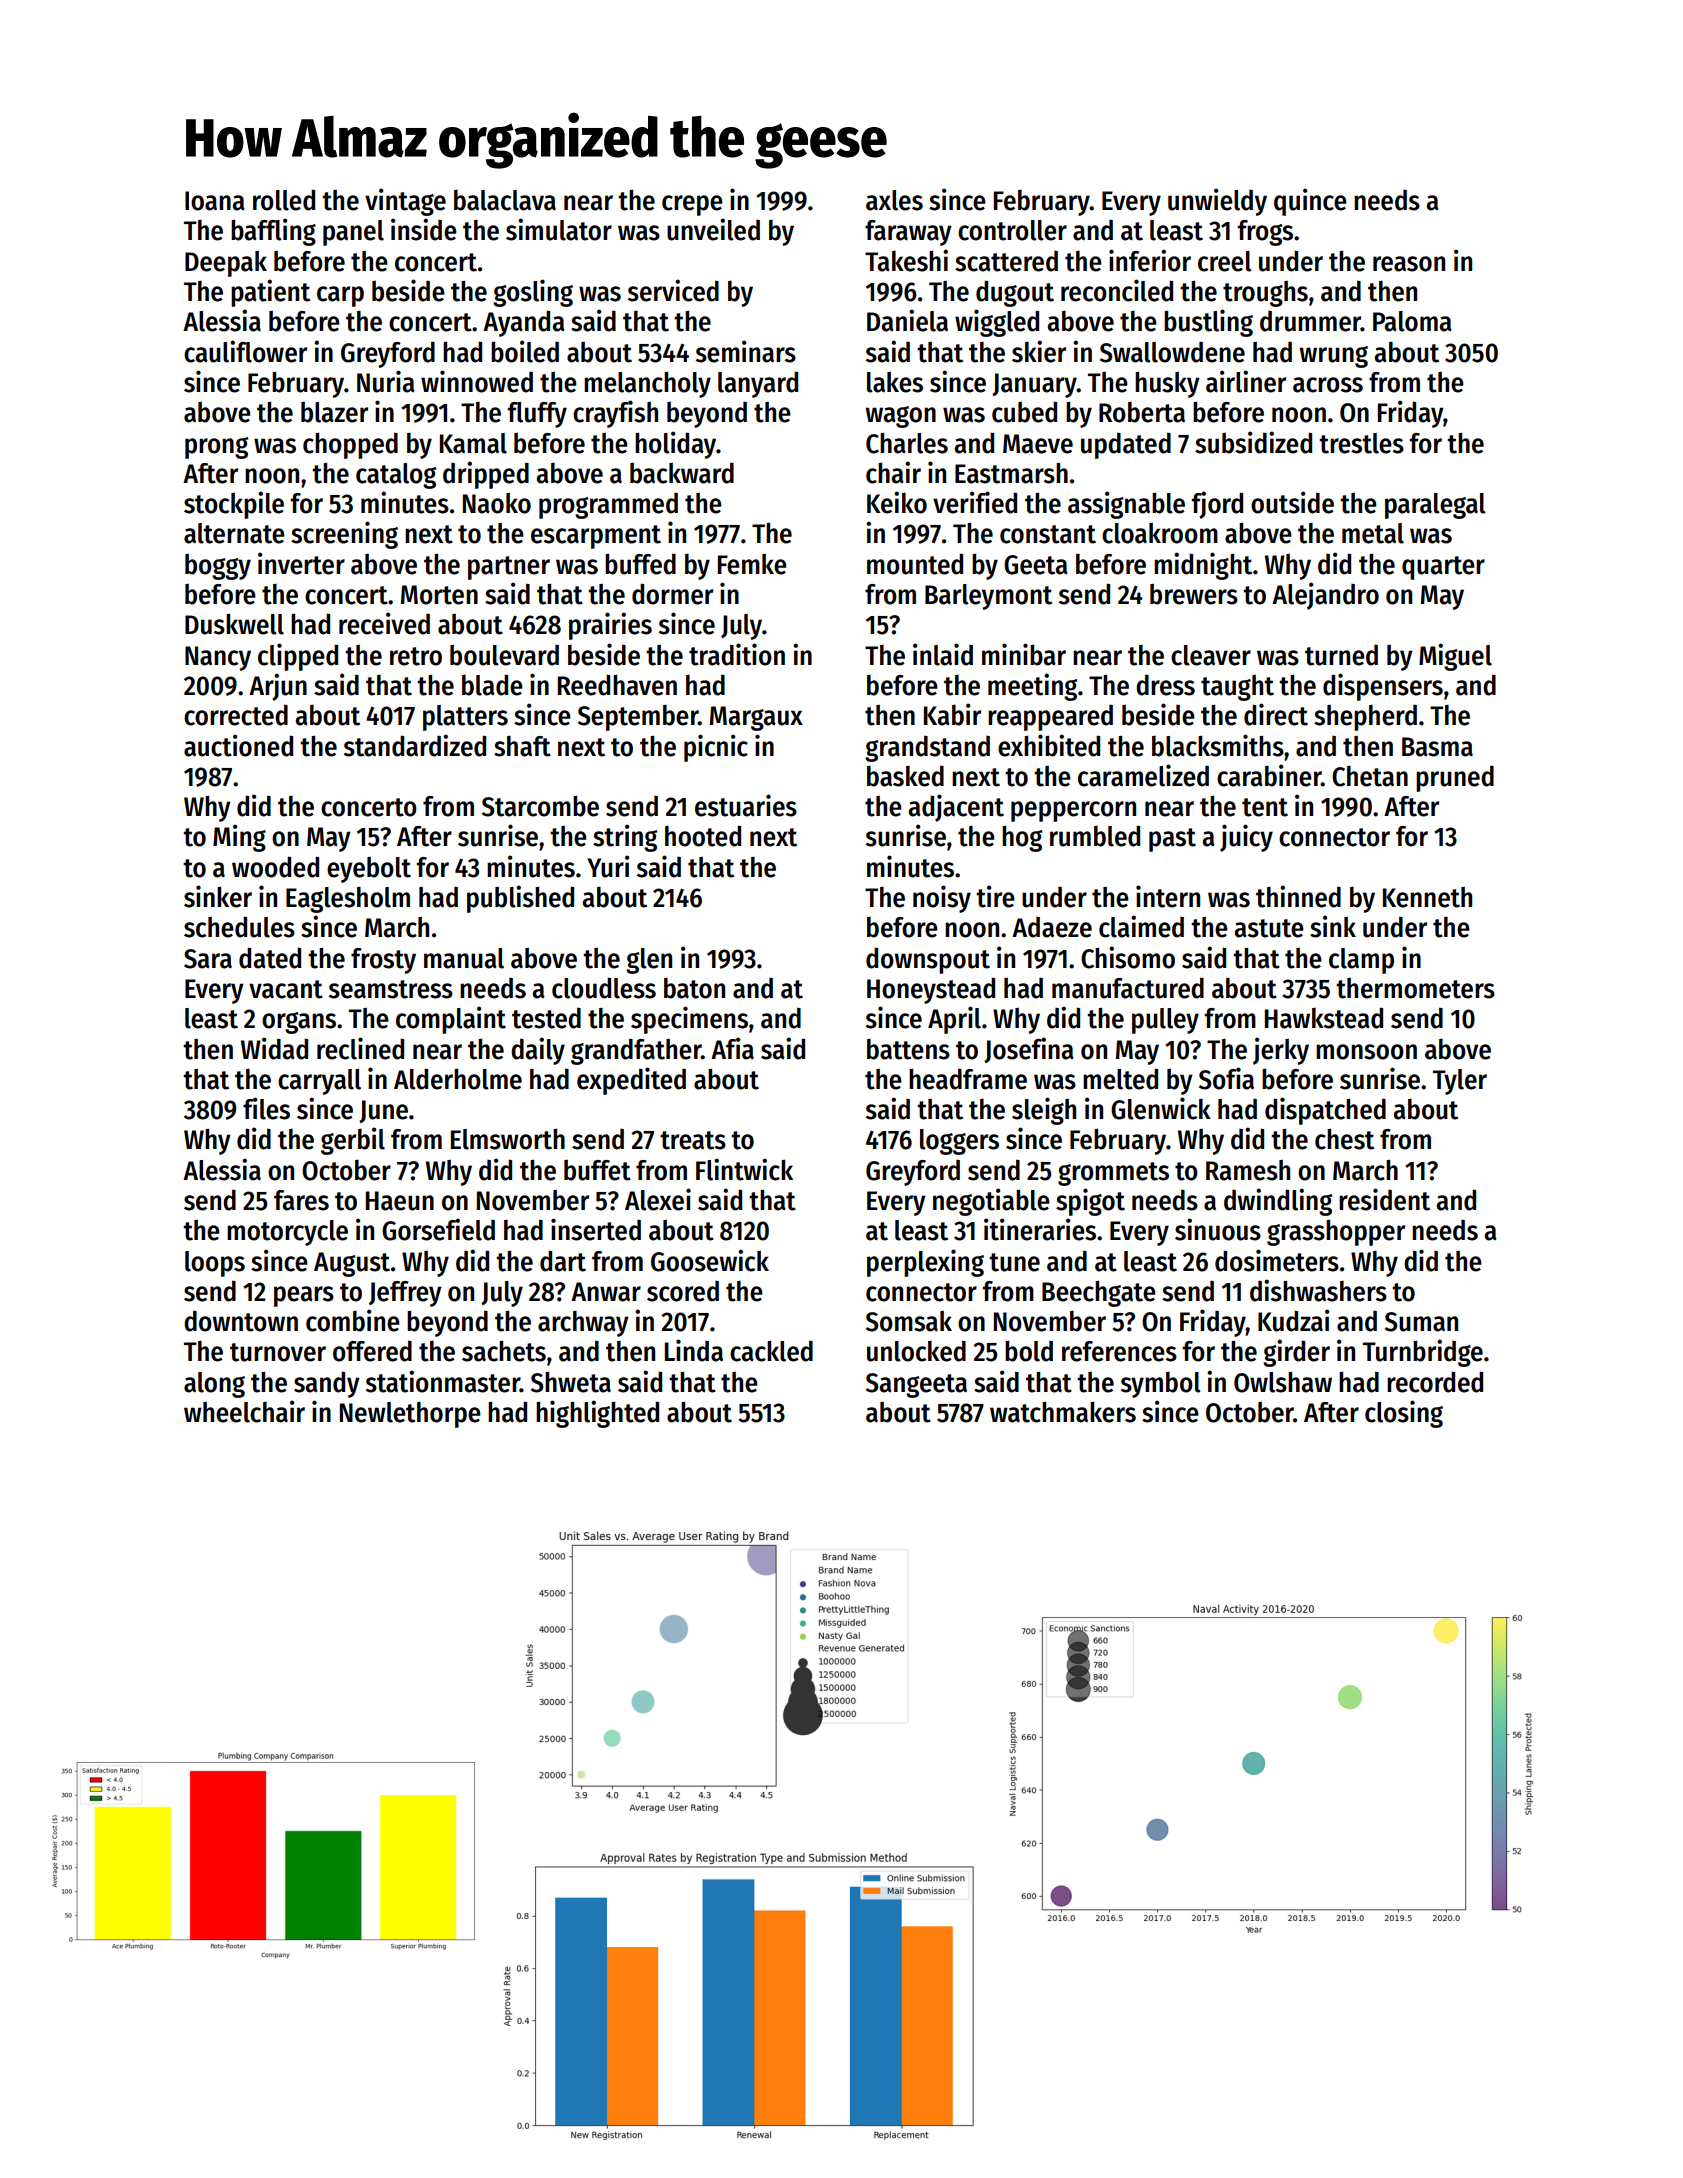 The width and height of the page is (1683, 2178). I want to click on exhibited, so click(1049, 745).
